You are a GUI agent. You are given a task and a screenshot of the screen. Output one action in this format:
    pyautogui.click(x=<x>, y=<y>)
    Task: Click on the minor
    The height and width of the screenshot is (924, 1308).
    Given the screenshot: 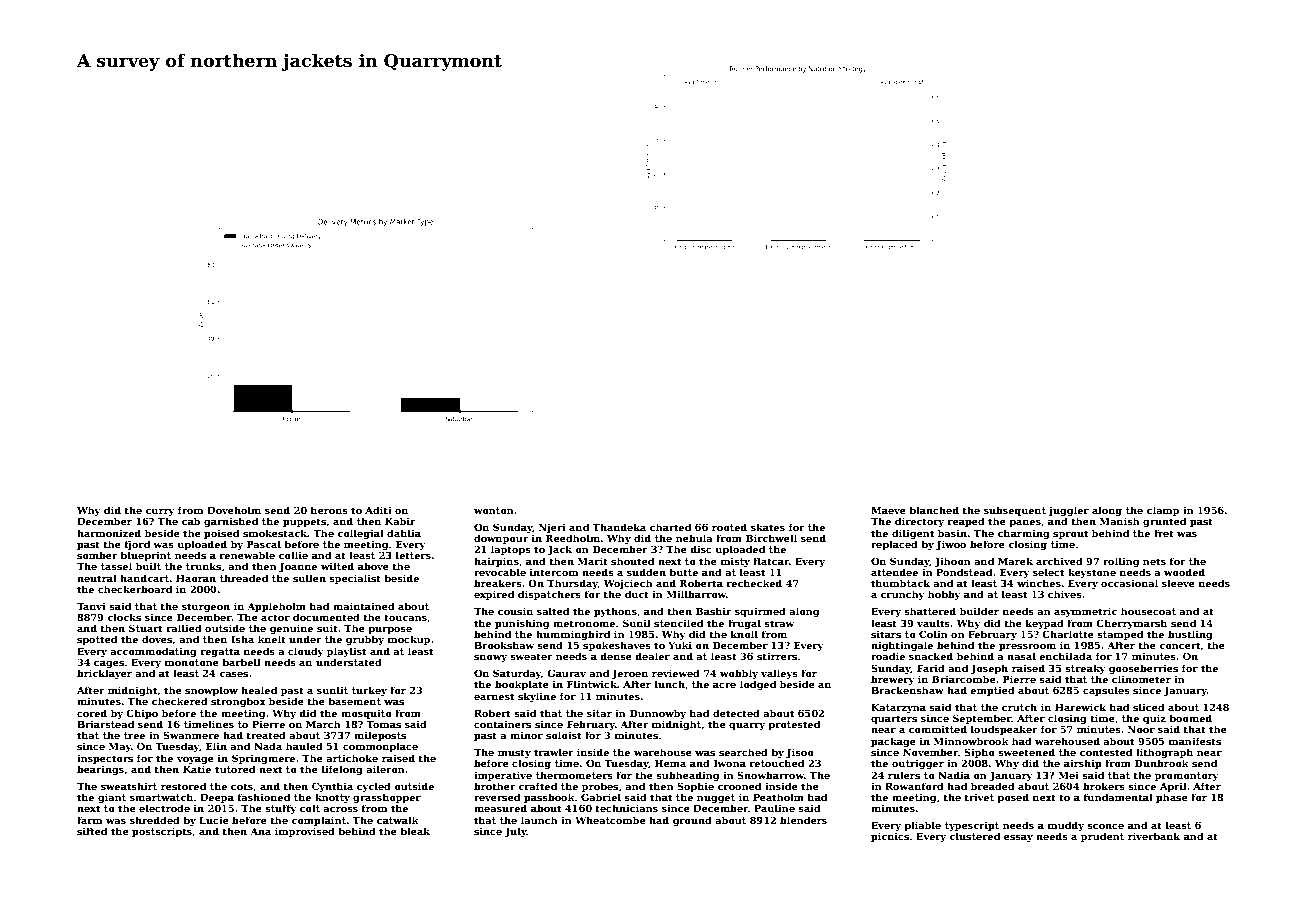 What is the action you would take?
    pyautogui.click(x=526, y=735)
